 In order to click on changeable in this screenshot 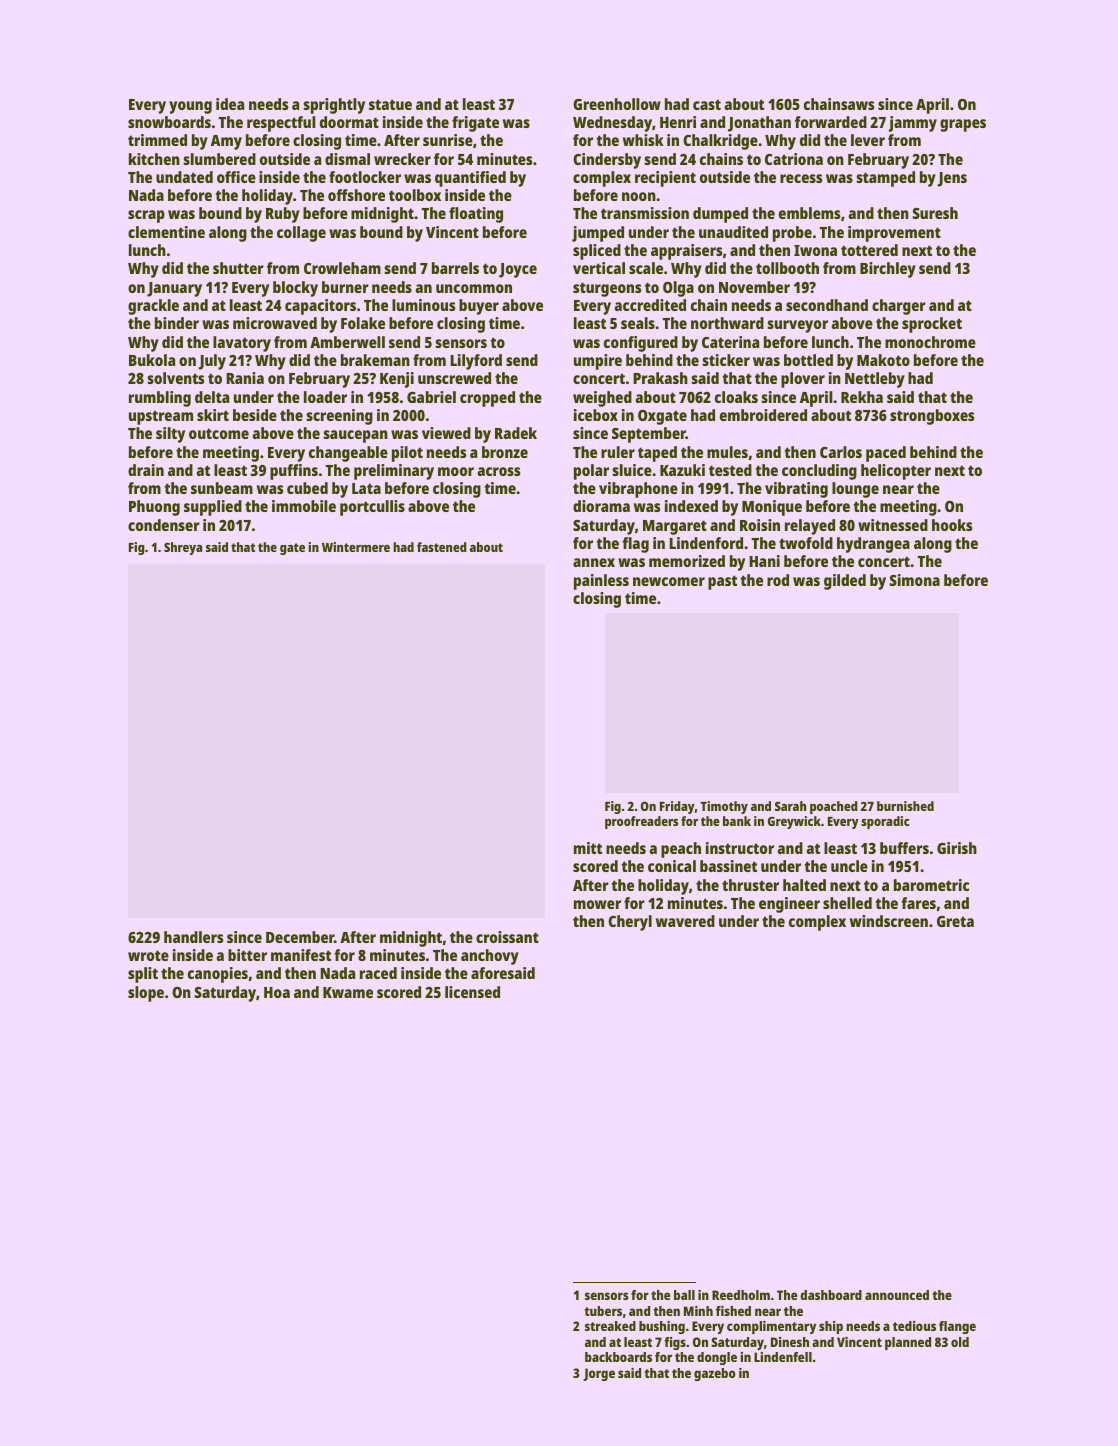, I will do `click(348, 454)`.
